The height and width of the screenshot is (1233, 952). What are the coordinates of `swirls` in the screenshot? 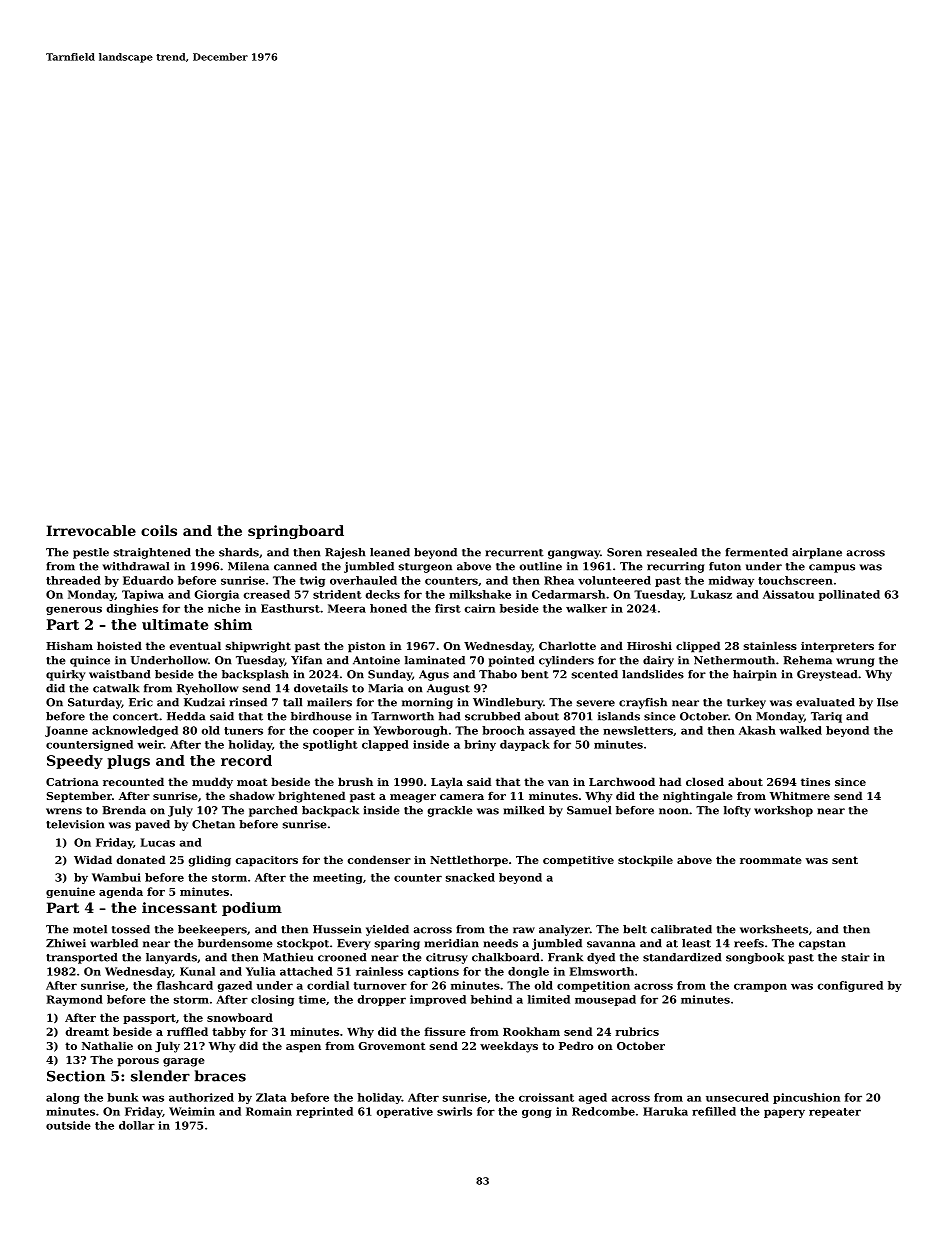 It's located at (454, 1111).
